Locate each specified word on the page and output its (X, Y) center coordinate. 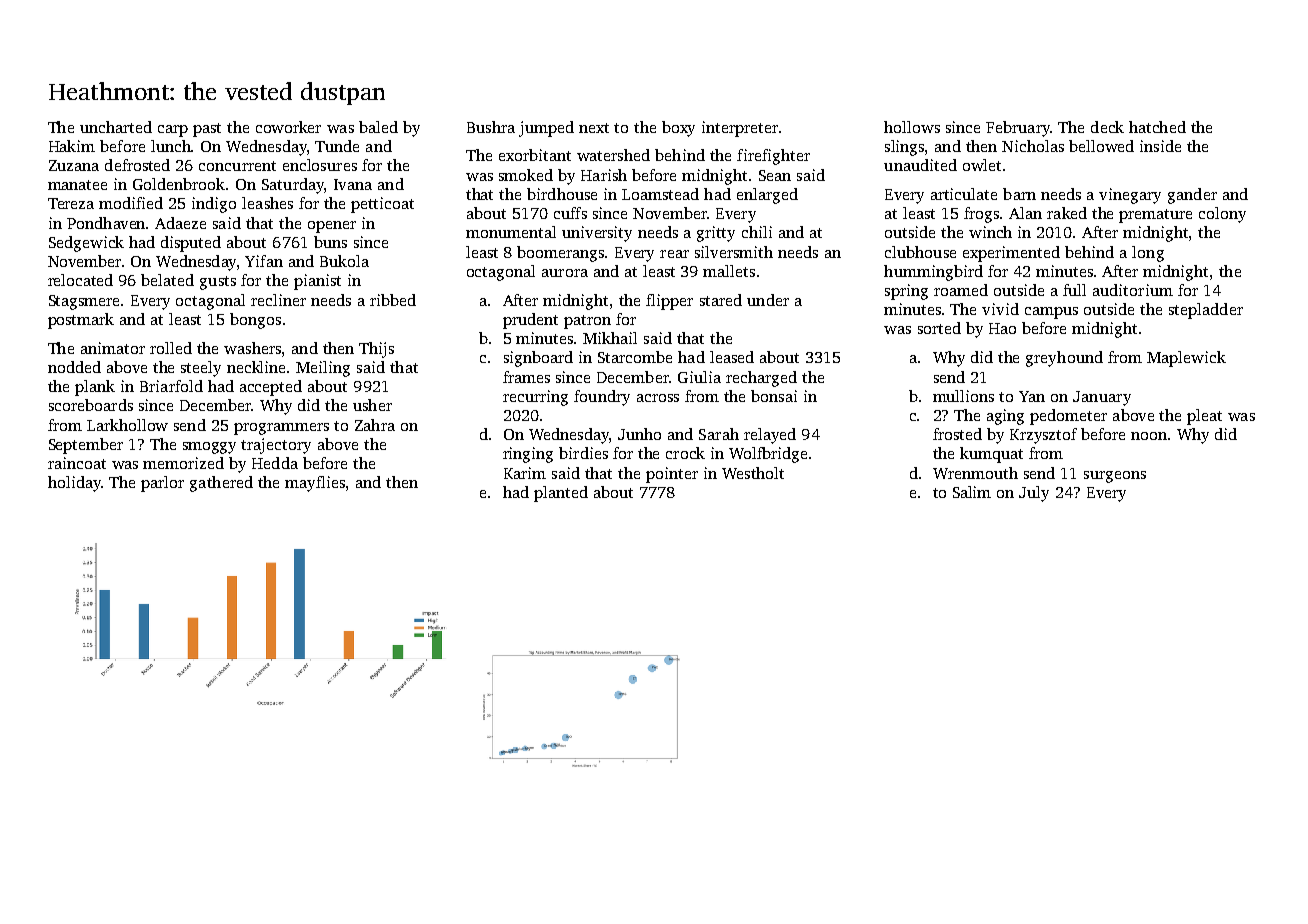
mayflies (315, 484)
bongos (255, 321)
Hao (1002, 328)
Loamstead (660, 194)
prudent (530, 321)
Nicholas (1033, 146)
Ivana (353, 184)
